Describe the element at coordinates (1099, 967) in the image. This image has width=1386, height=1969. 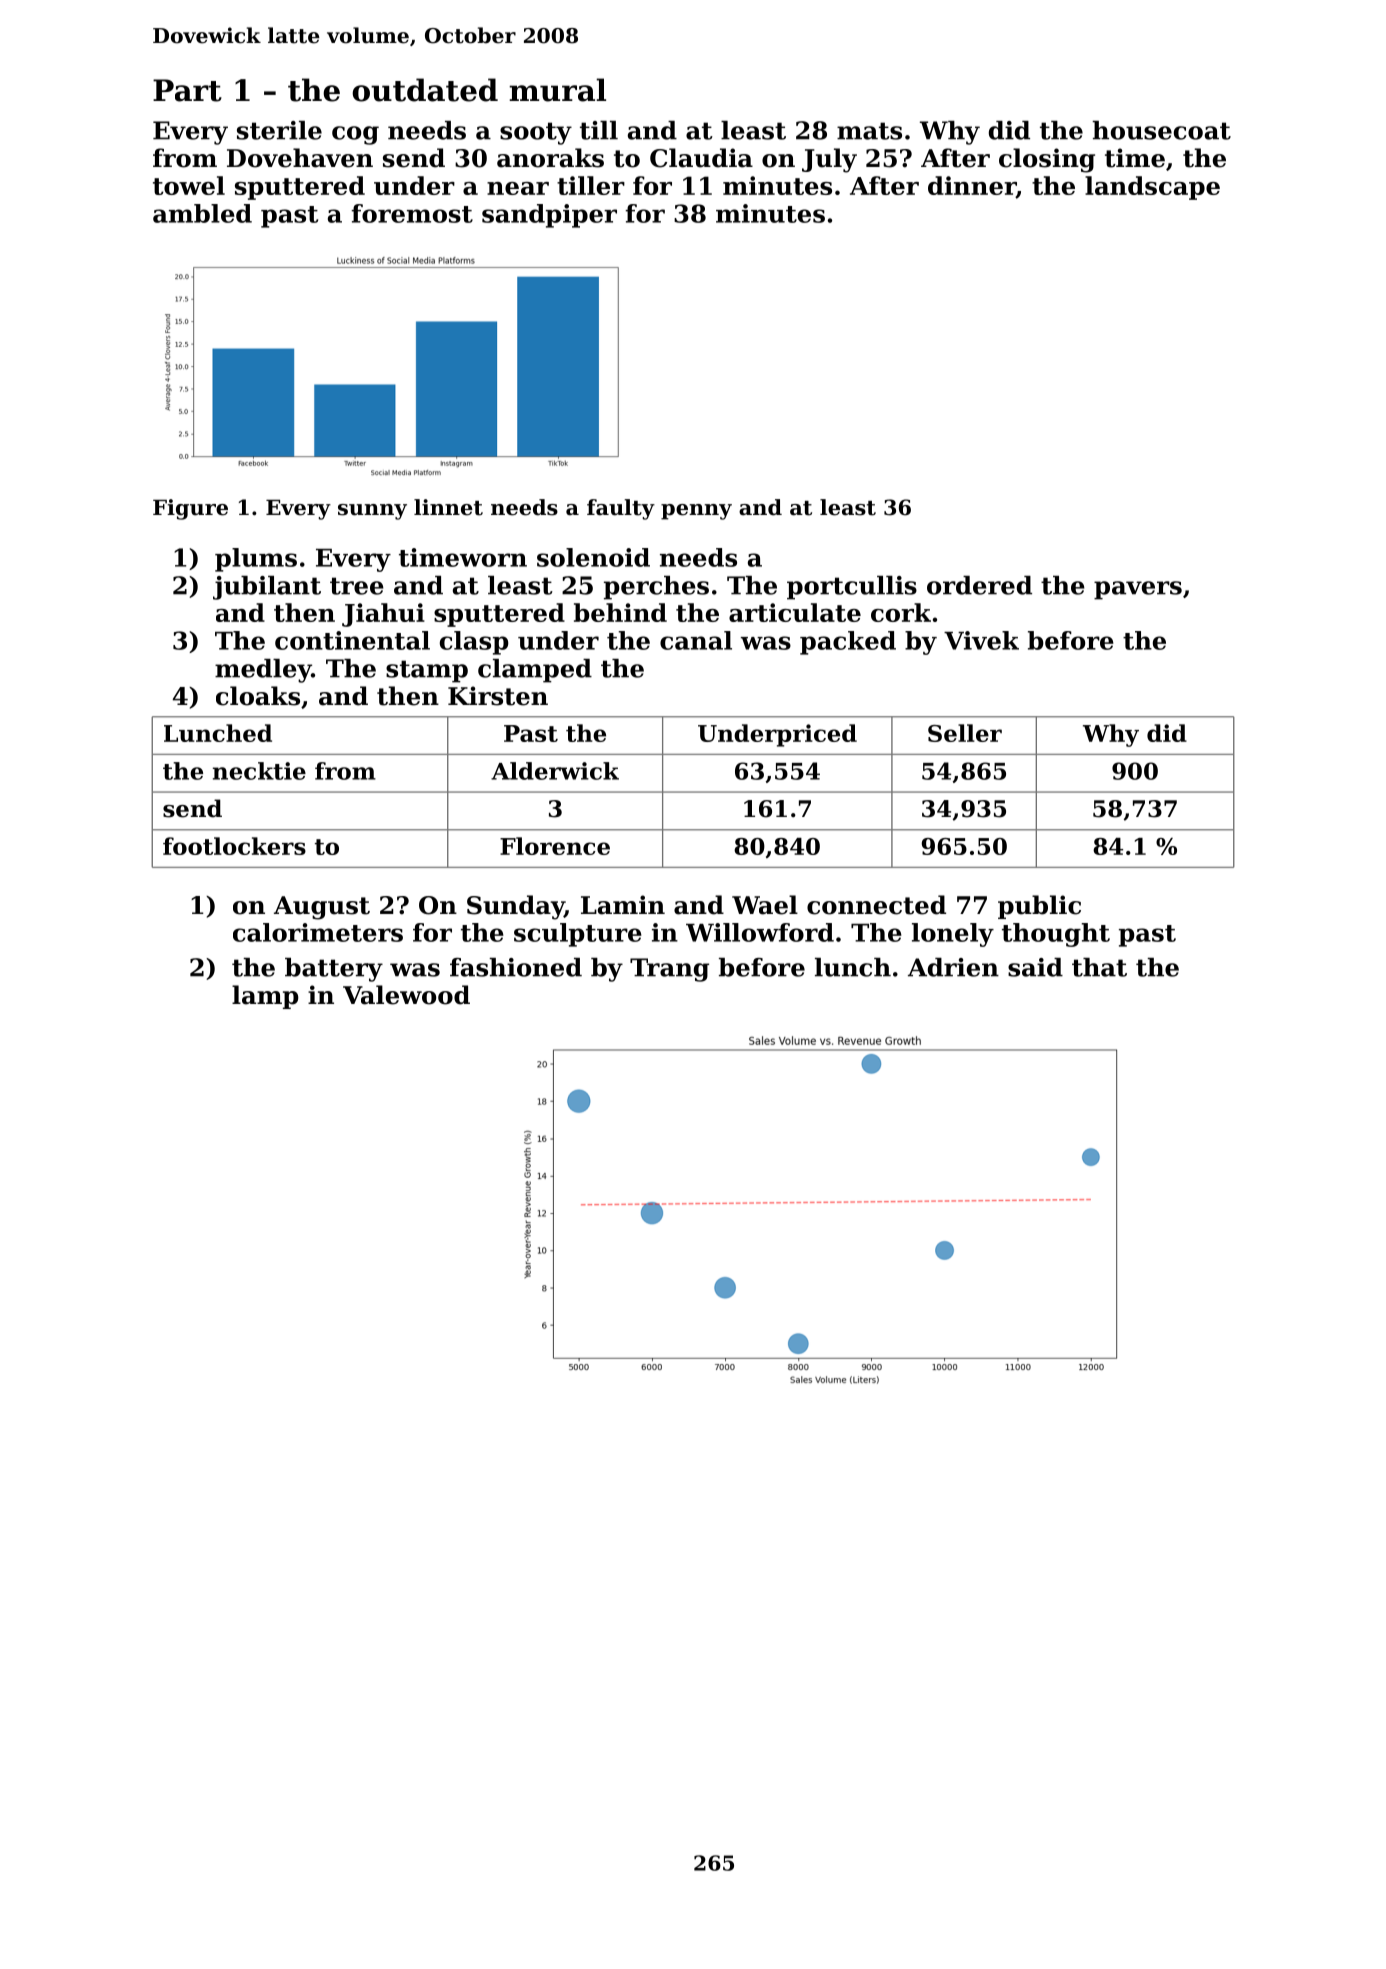
I see `that` at that location.
